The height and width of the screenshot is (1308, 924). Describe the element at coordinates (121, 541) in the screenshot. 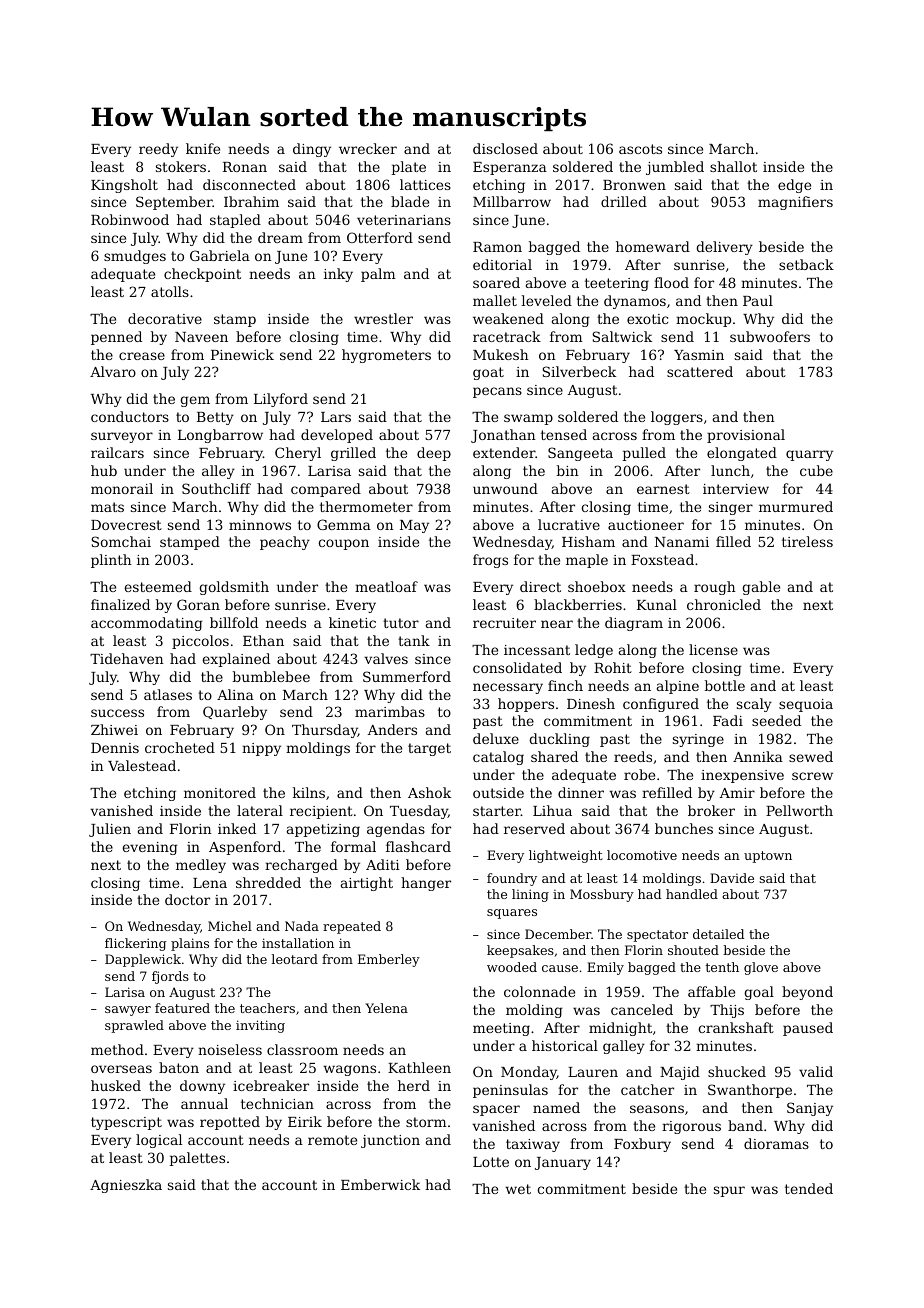

I see `Somchai` at that location.
